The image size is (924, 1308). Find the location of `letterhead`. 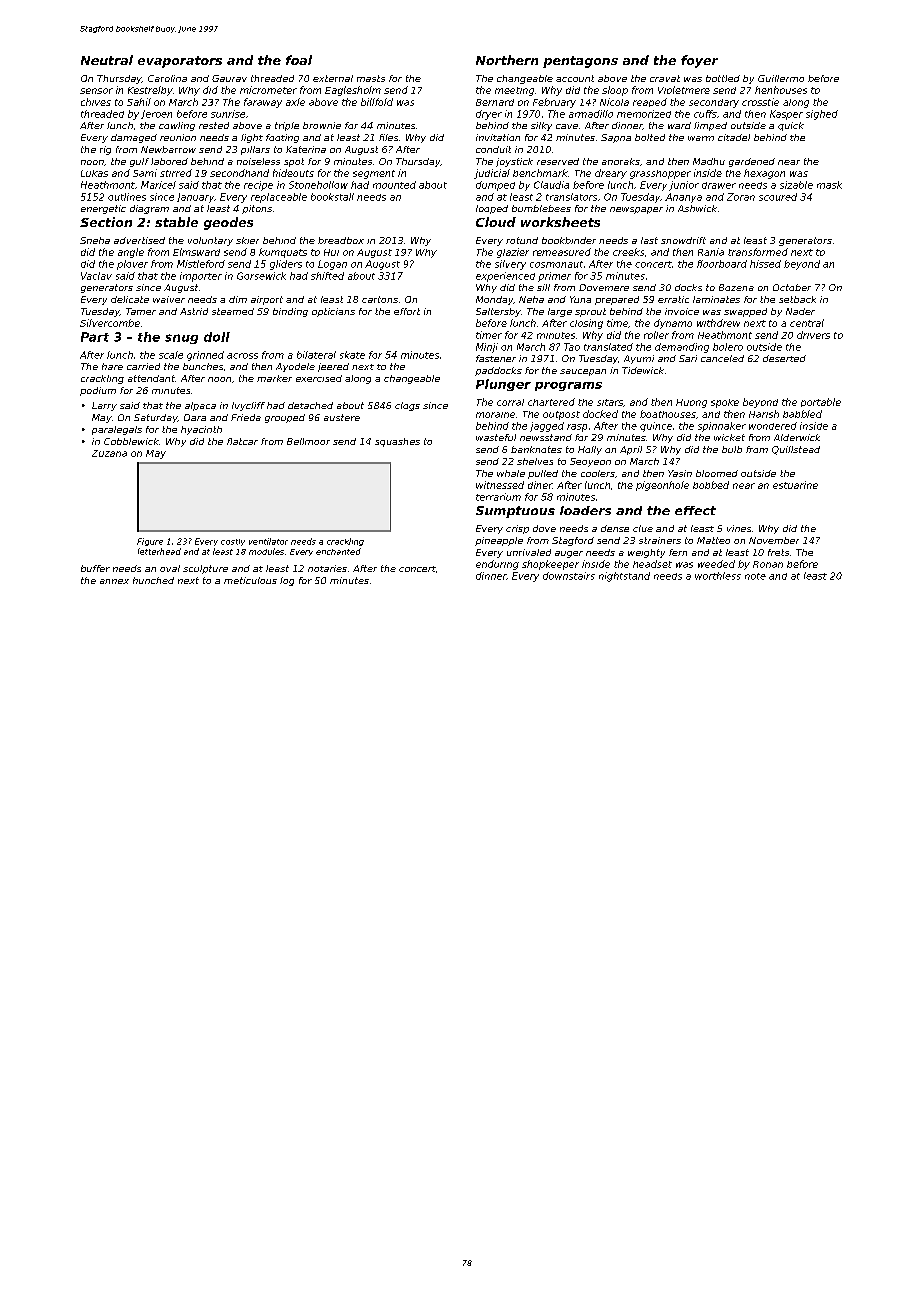

letterhead is located at coordinates (159, 551).
